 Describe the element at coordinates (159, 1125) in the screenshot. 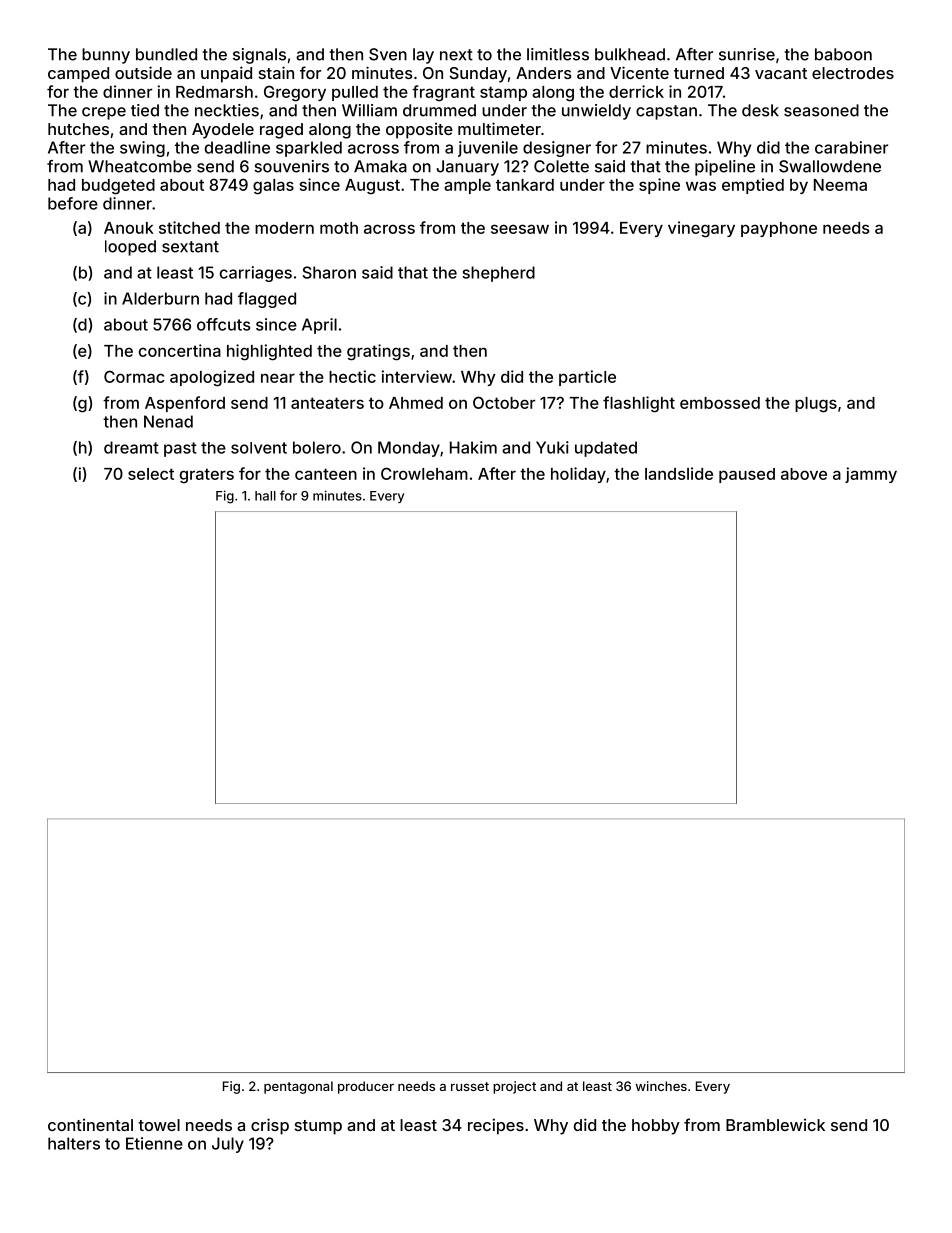

I see `towel` at that location.
